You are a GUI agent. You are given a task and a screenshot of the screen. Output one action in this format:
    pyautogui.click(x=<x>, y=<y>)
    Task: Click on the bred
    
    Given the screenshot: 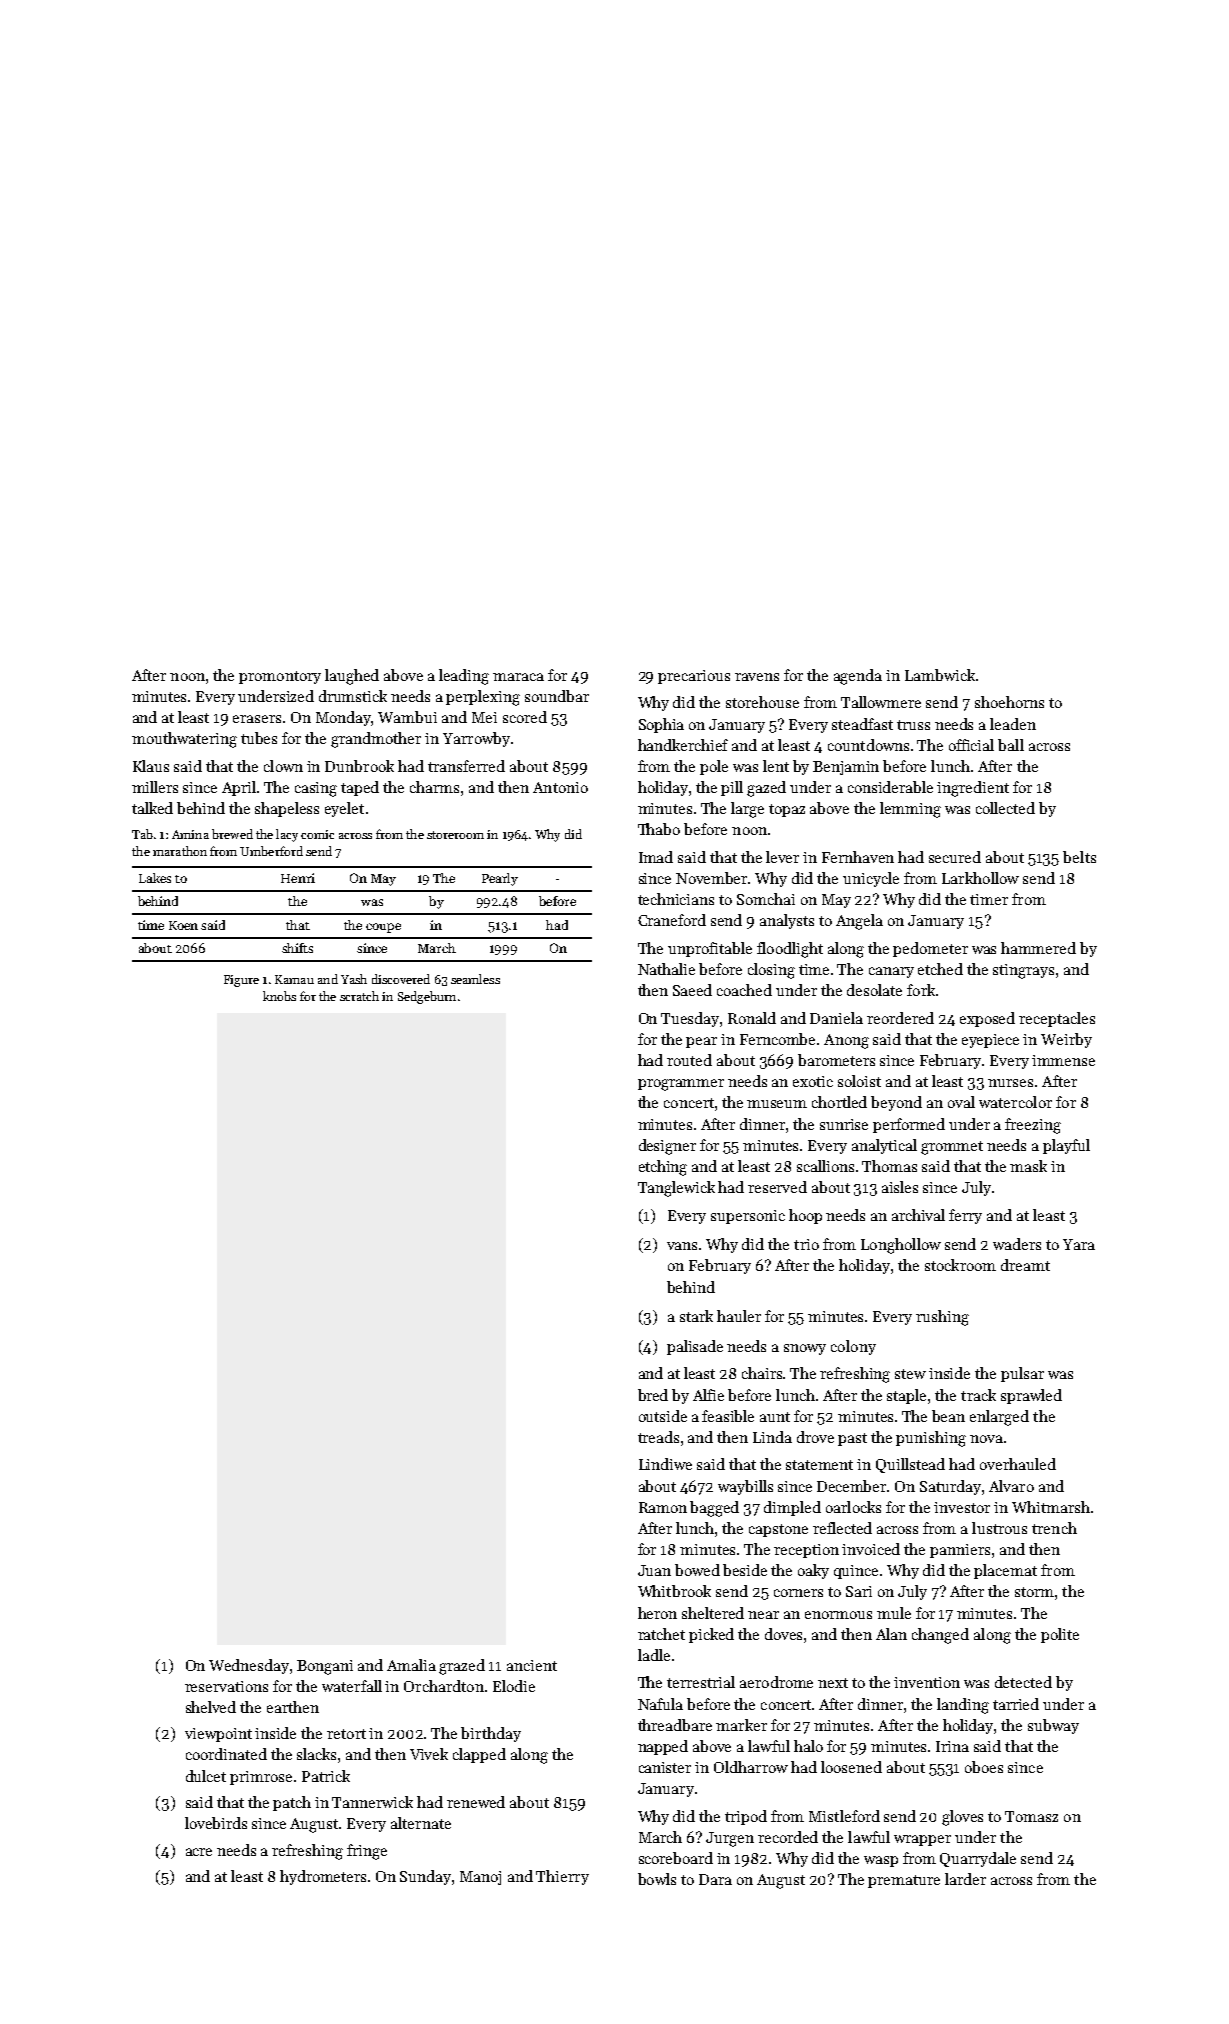 What is the action you would take?
    pyautogui.click(x=653, y=1395)
